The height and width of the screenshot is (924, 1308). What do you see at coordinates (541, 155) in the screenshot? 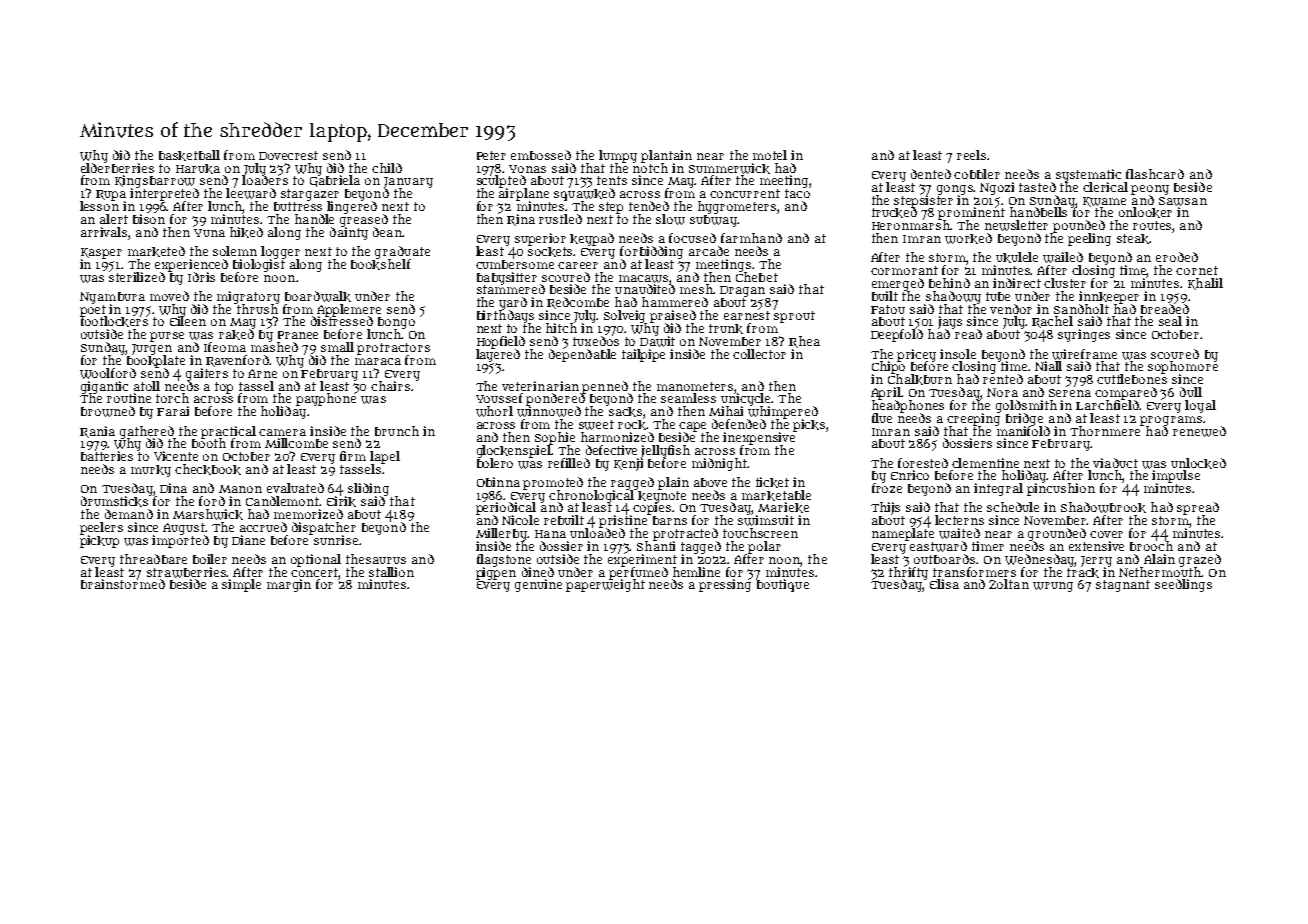
I see `embossed` at bounding box center [541, 155].
